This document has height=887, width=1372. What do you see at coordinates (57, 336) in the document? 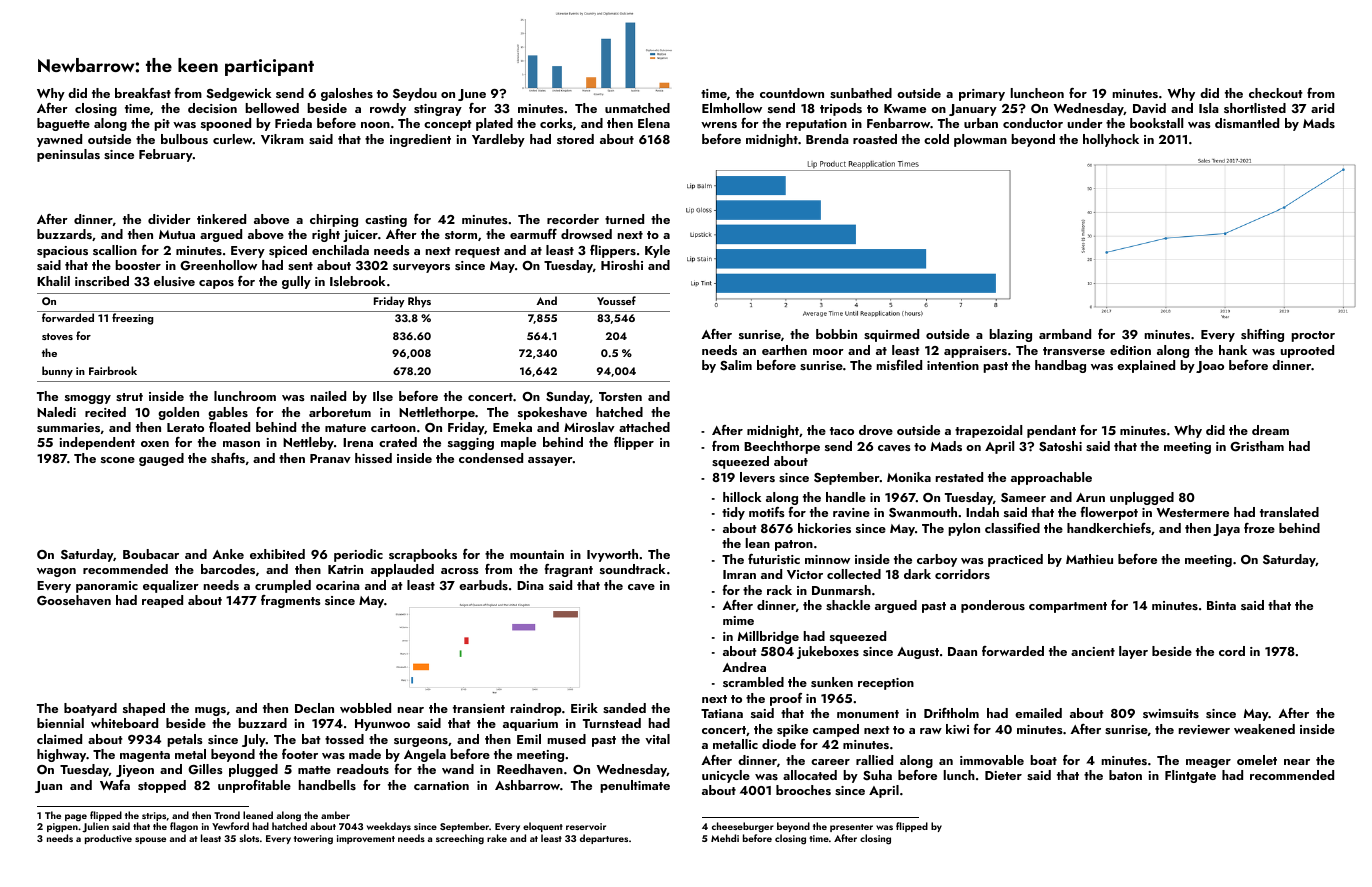
I see `stoves` at bounding box center [57, 336].
